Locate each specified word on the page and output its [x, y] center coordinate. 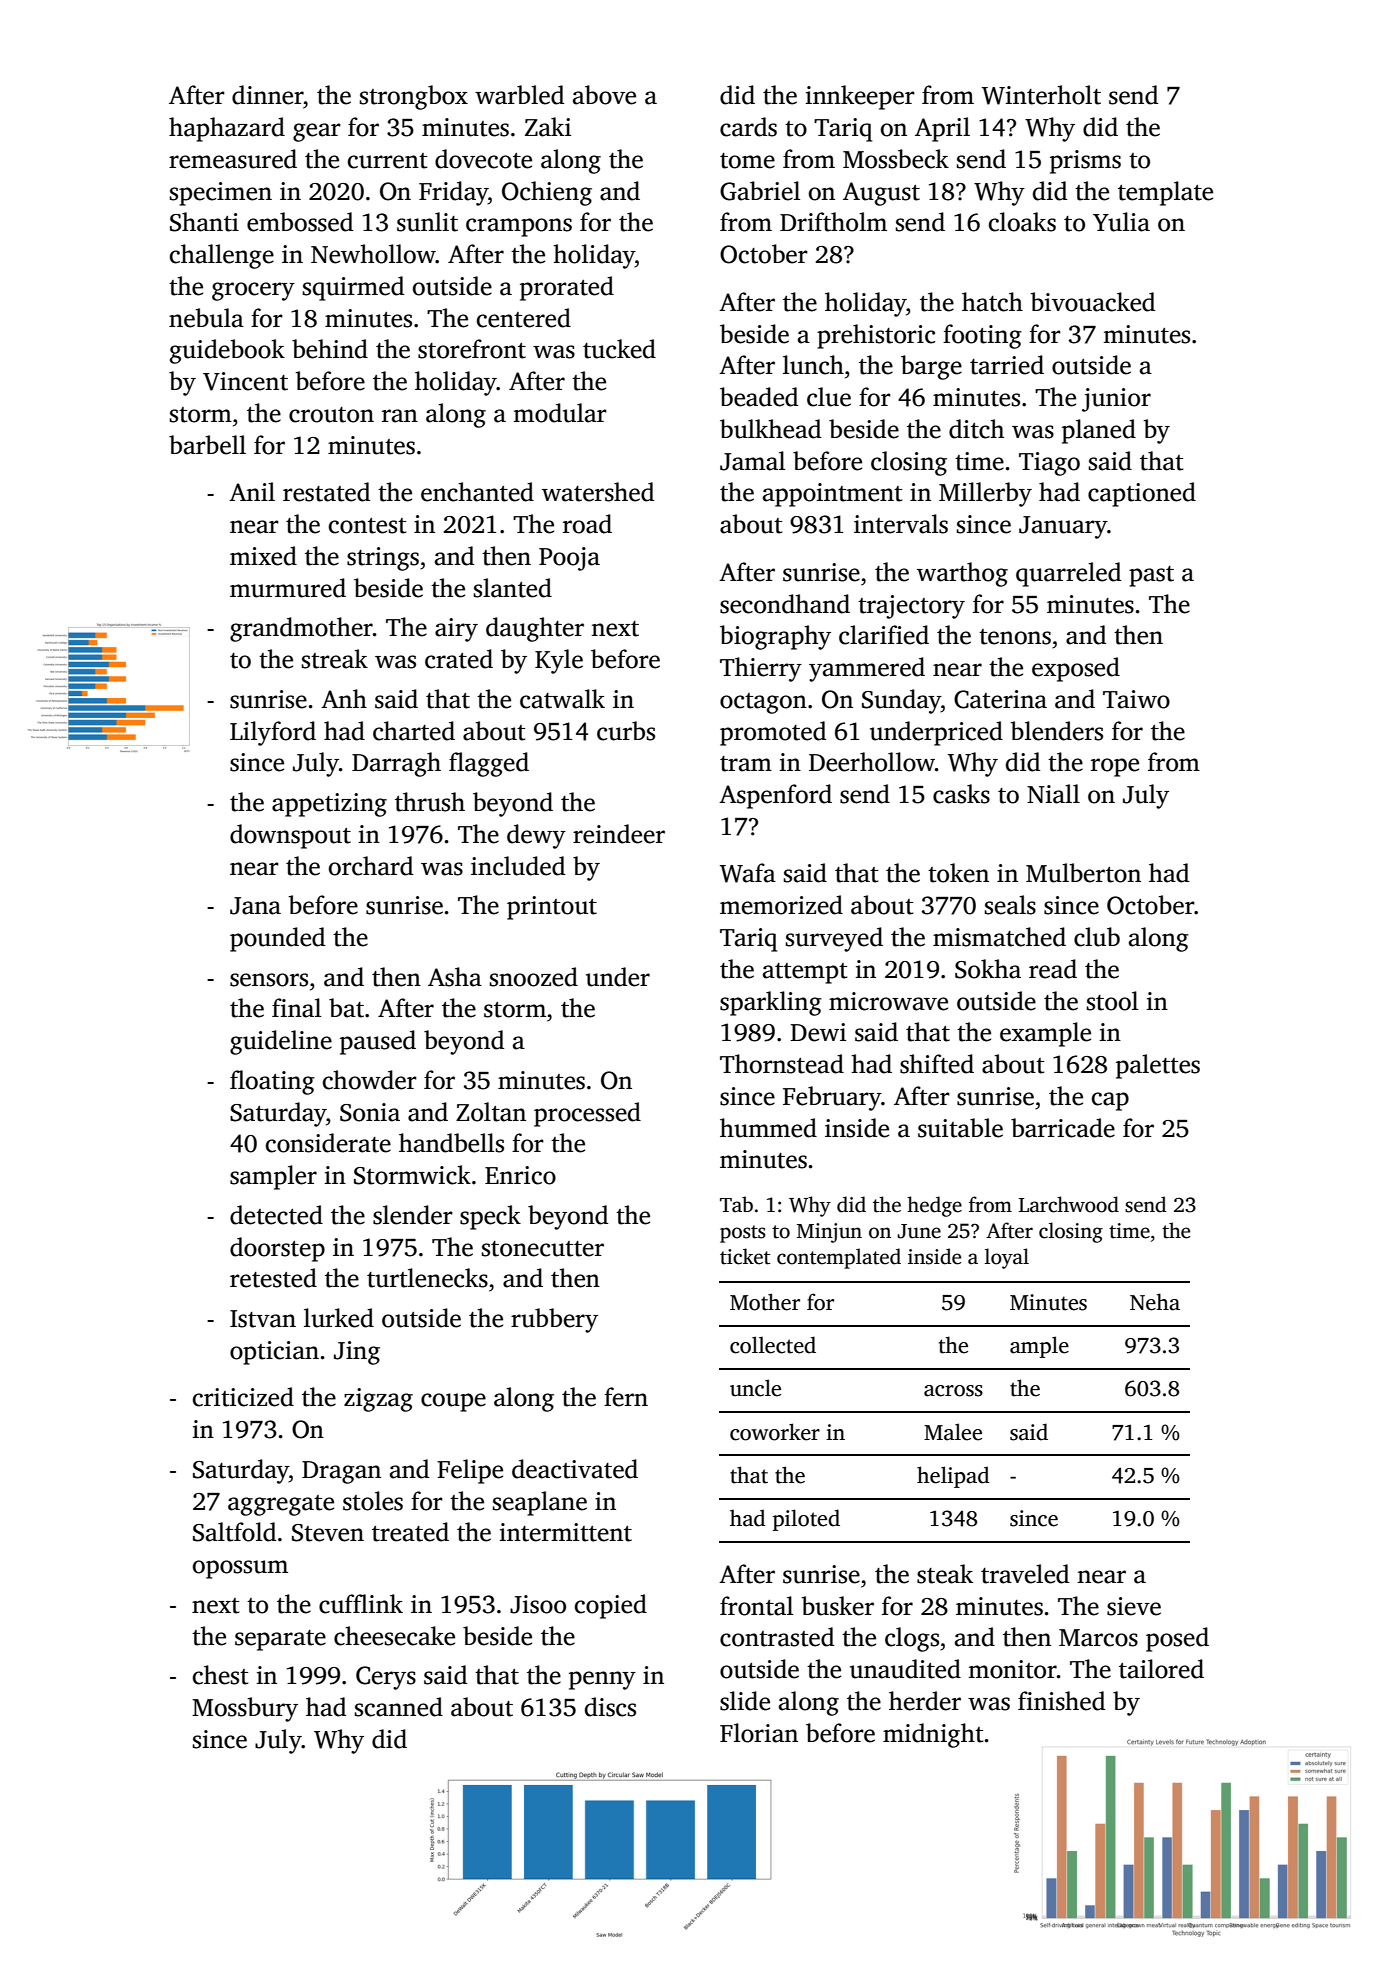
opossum [240, 1569]
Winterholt [1041, 95]
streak [335, 659]
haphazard [227, 129]
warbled [519, 95]
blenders [1056, 731]
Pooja [569, 559]
